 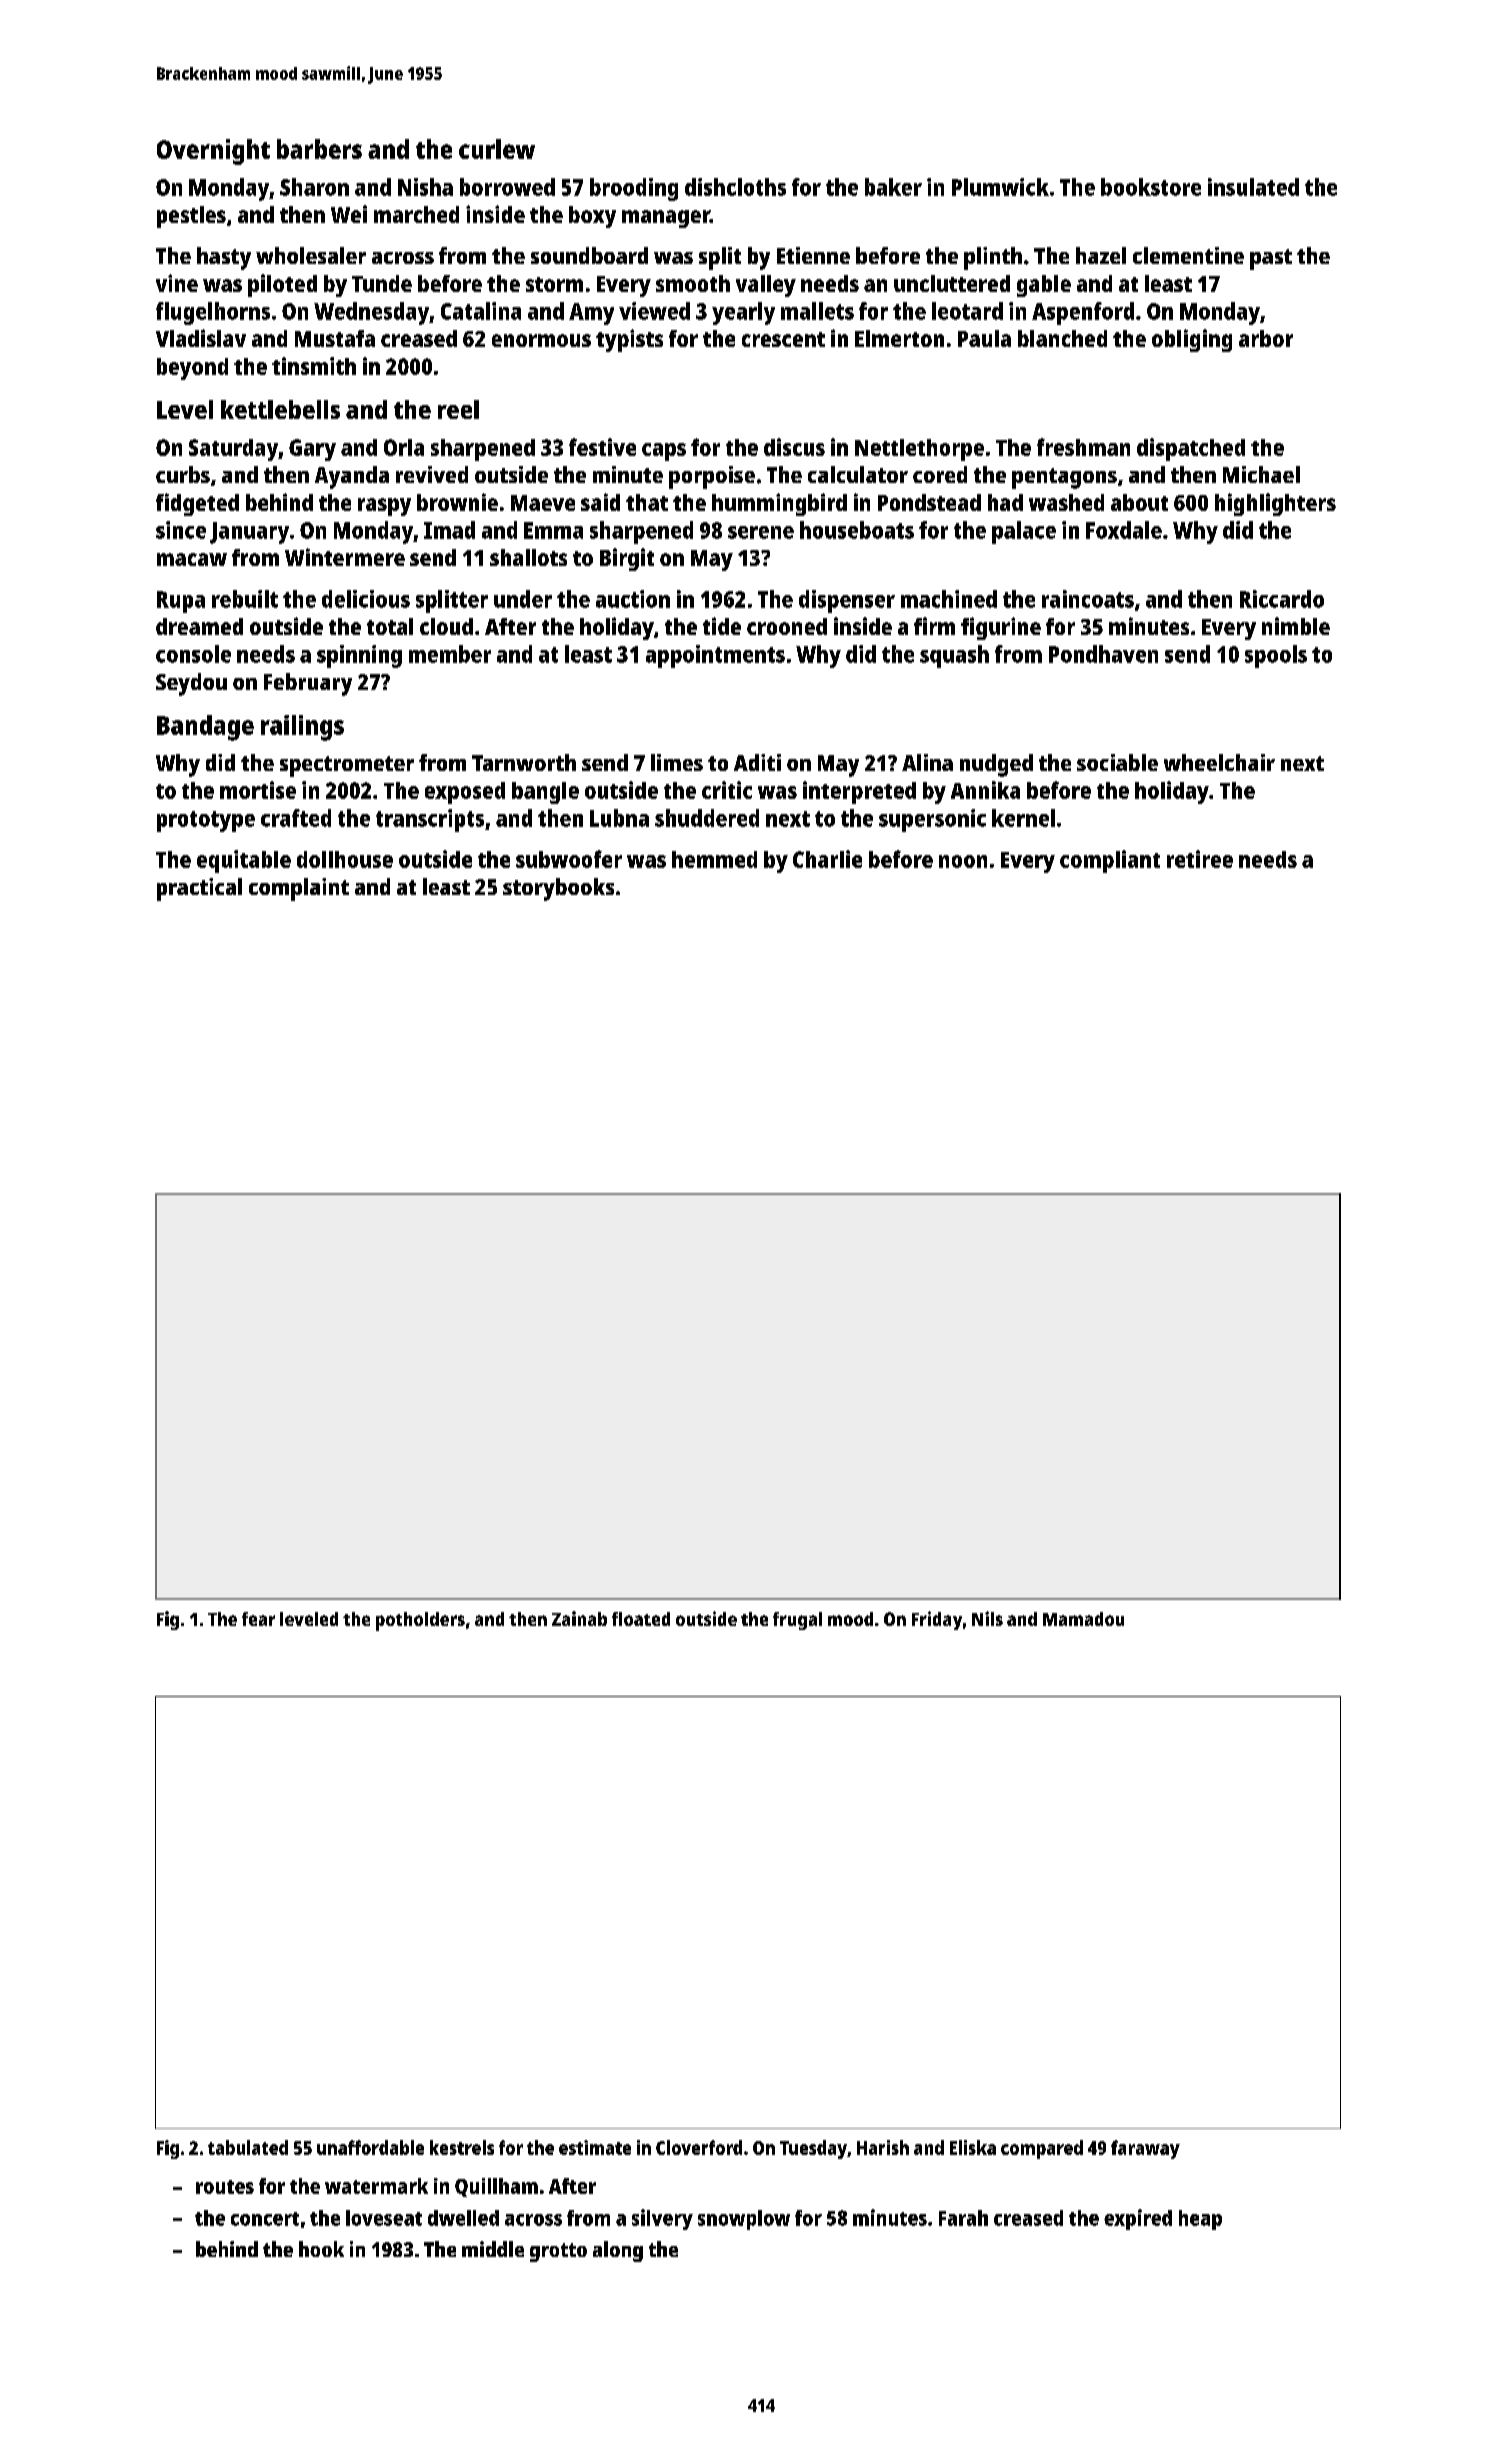 I want to click on barbers, so click(x=319, y=149).
